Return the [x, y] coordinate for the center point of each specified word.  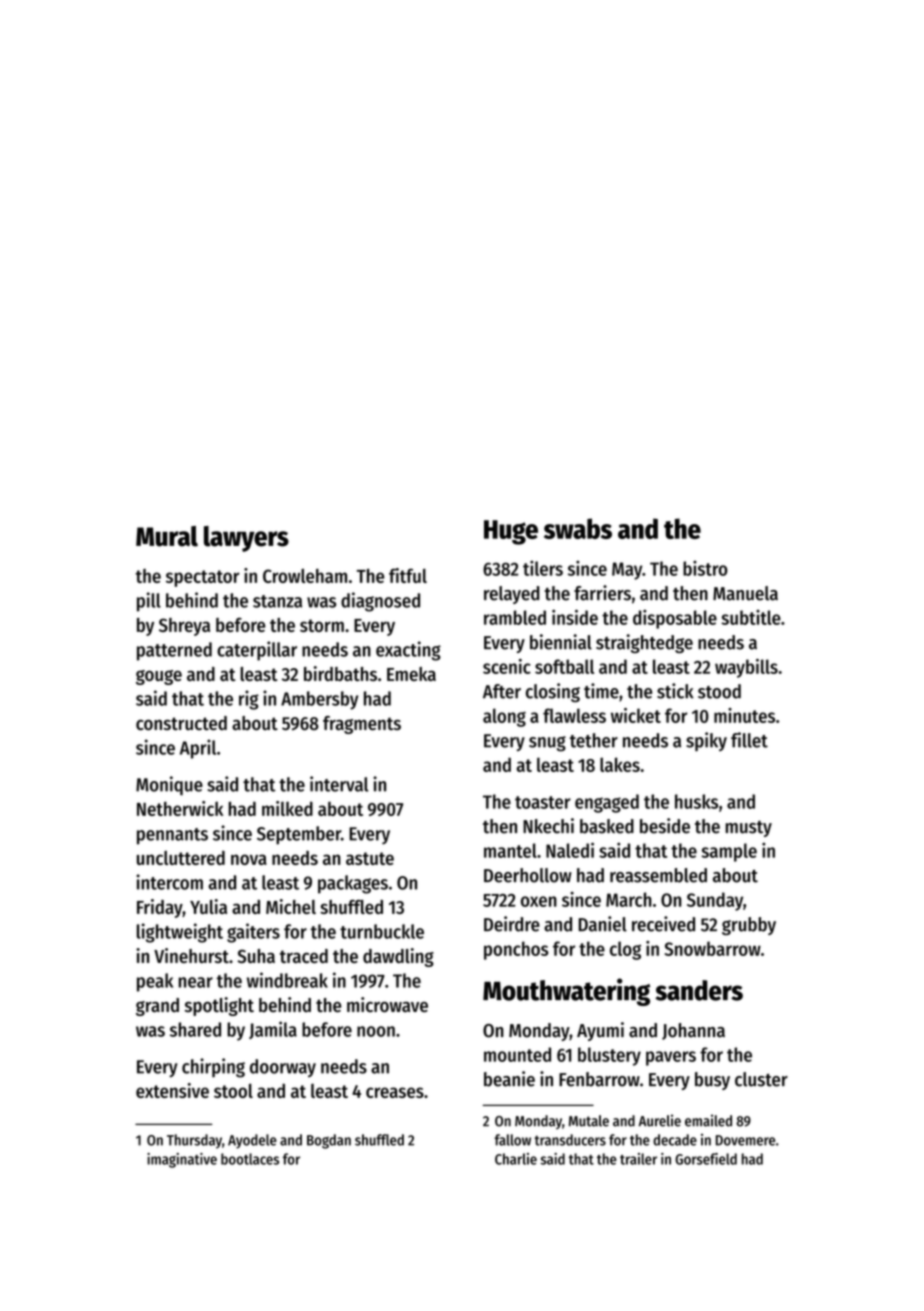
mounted [517, 1054]
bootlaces [250, 1159]
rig [249, 700]
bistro [705, 568]
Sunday [715, 901]
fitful [408, 575]
